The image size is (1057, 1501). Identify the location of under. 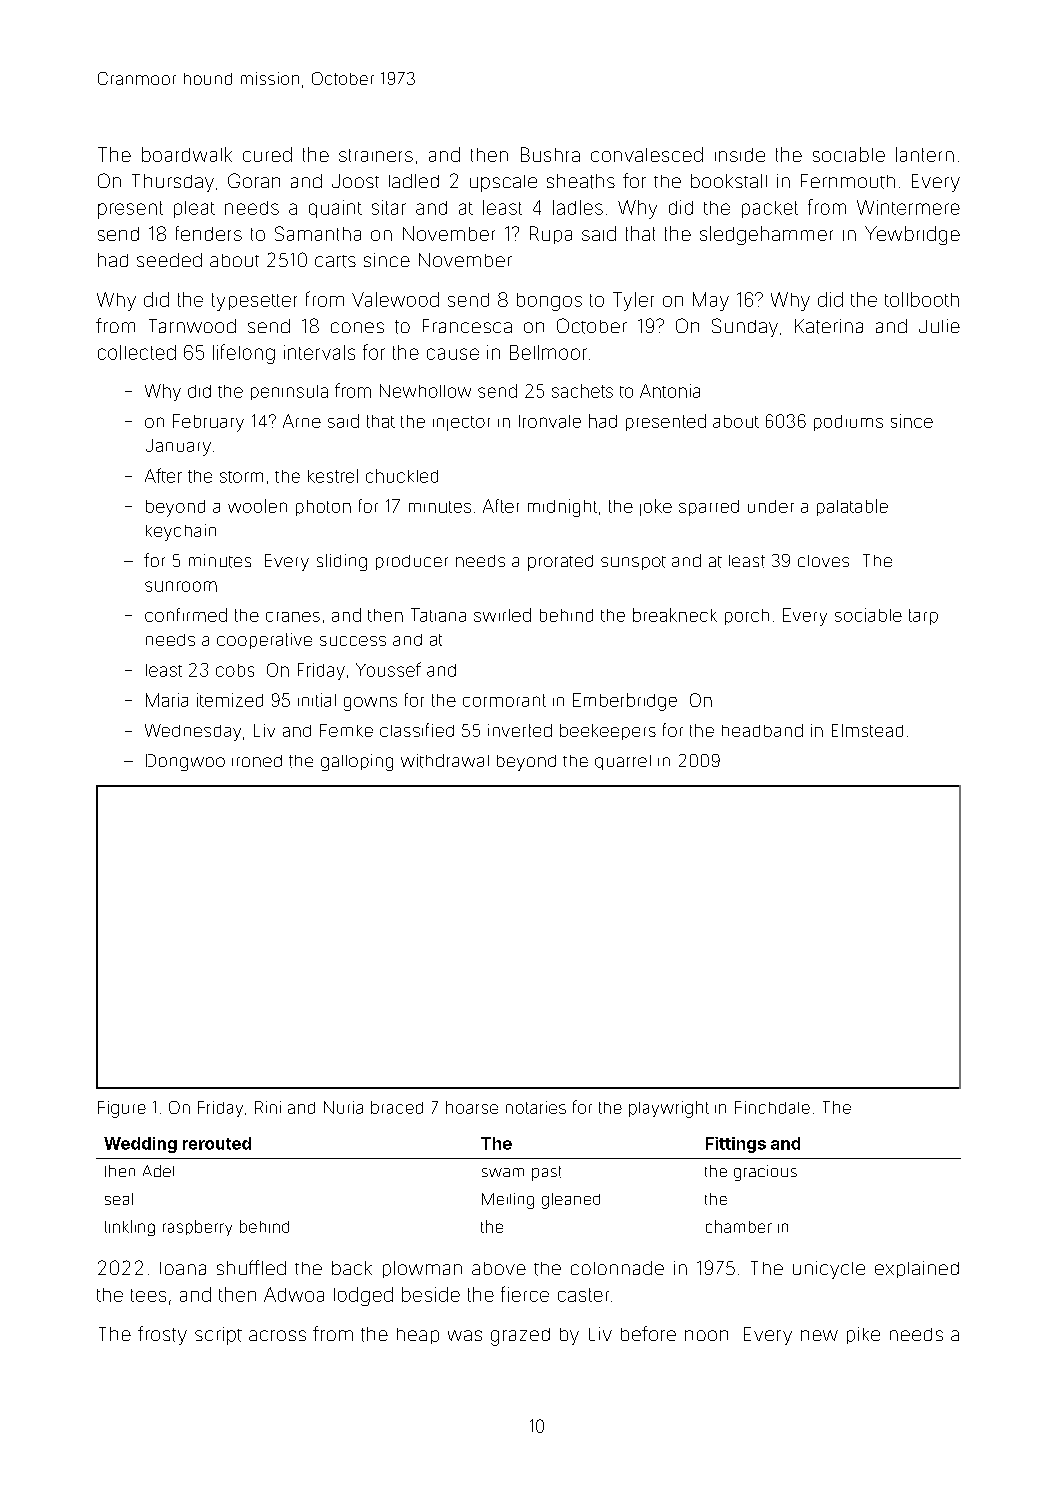
(771, 506).
